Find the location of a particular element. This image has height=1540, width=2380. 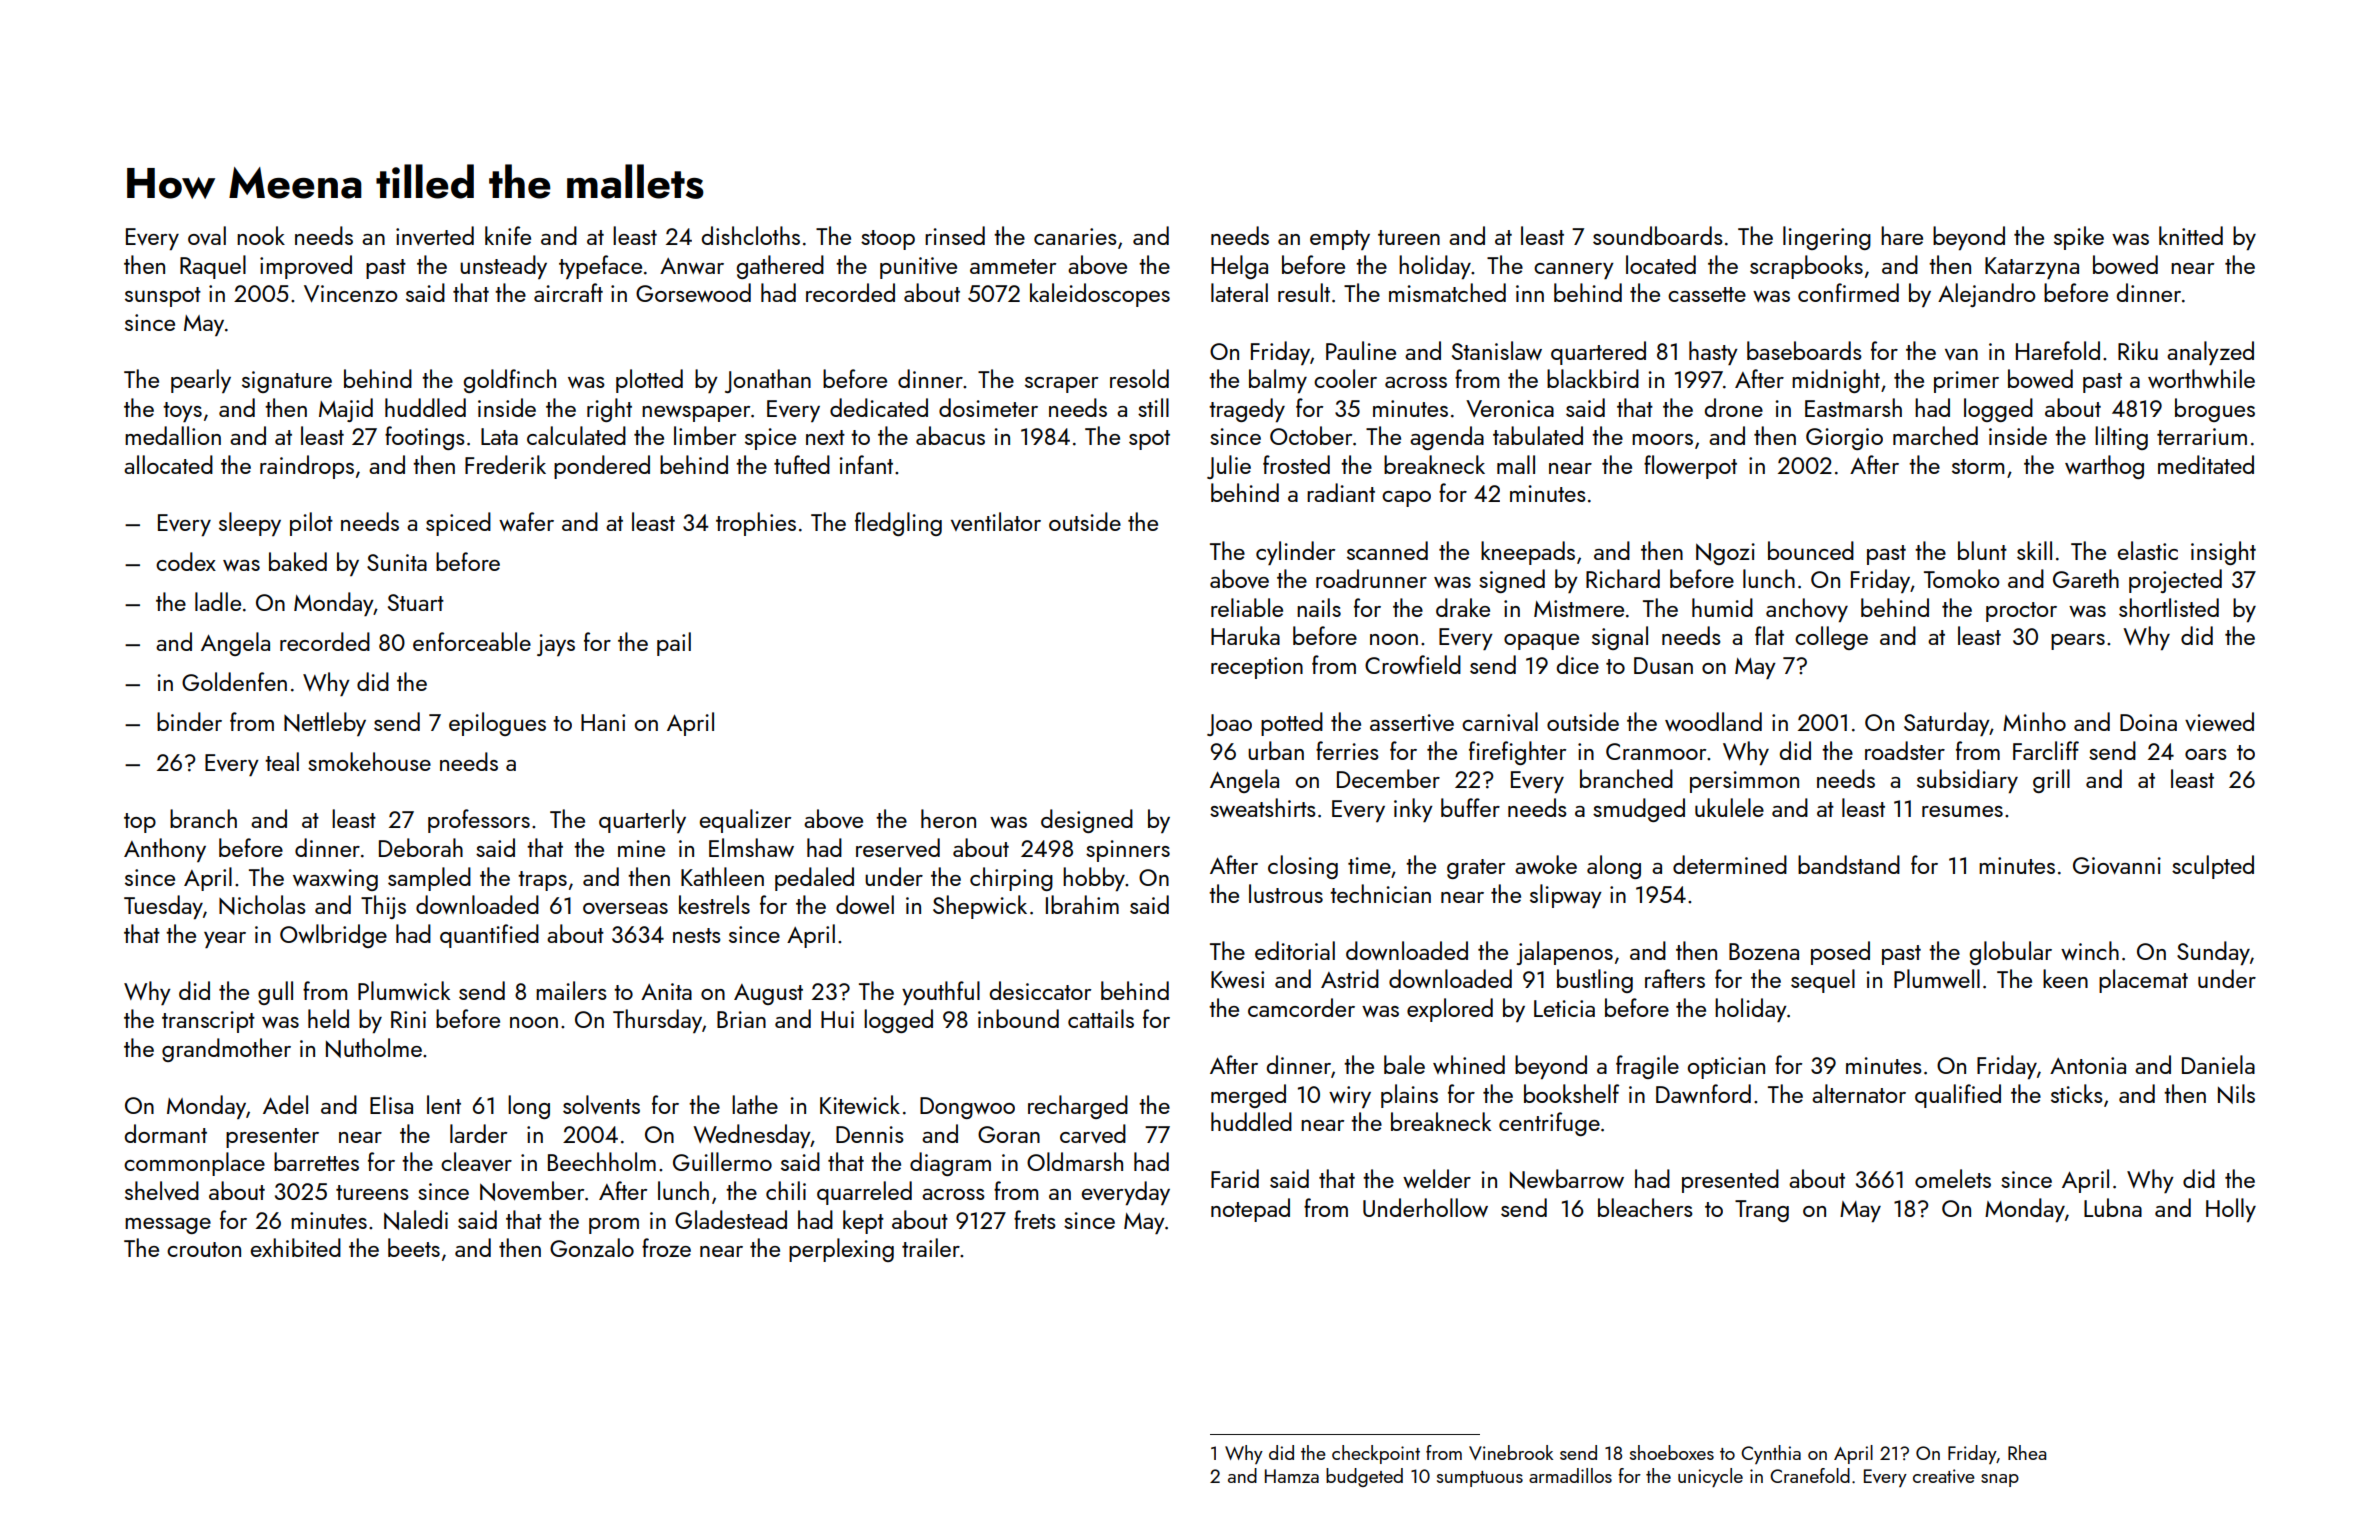

Nils is located at coordinates (2236, 1094).
